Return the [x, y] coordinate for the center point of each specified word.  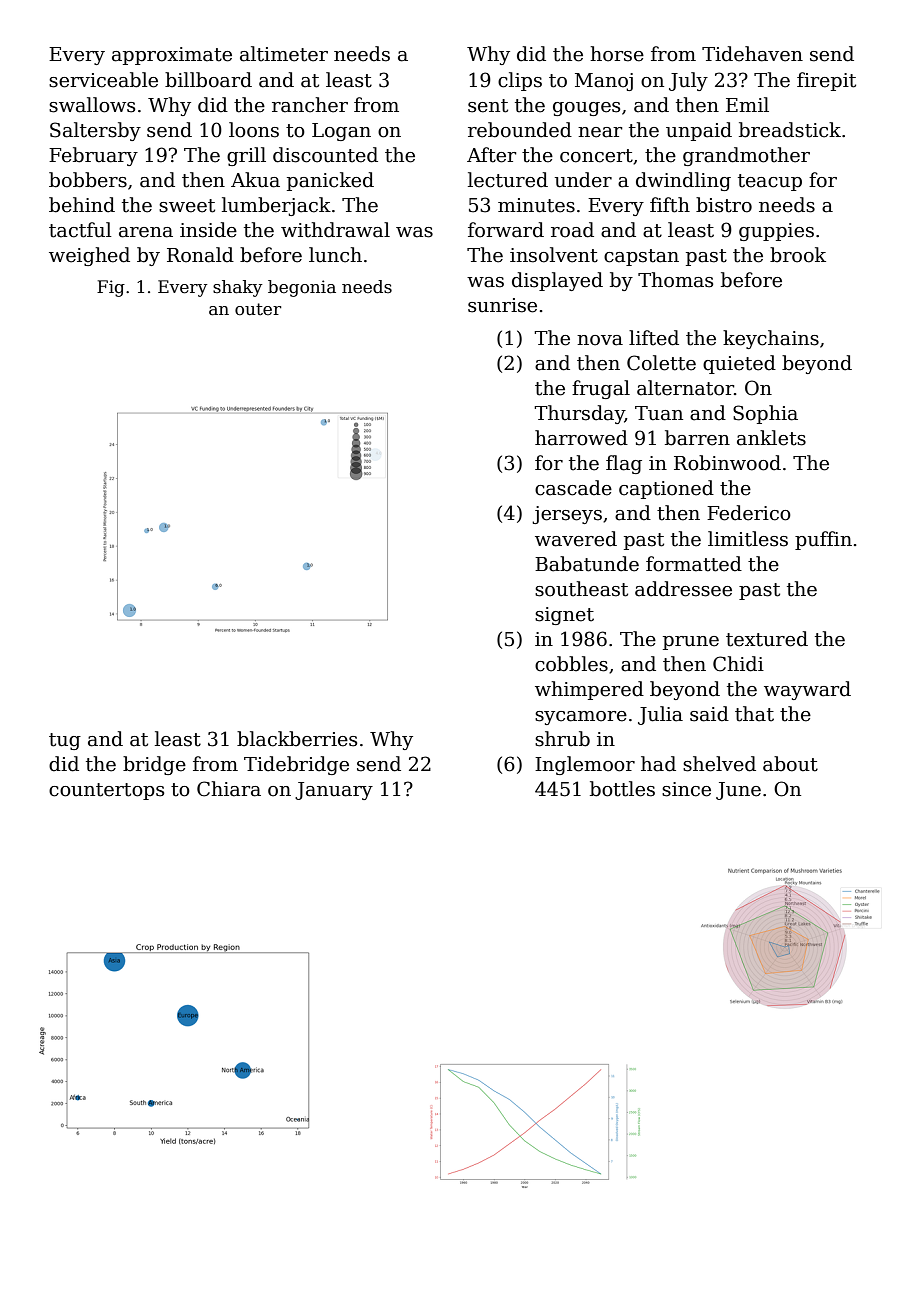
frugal [601, 389]
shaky [238, 288]
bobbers [88, 180]
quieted [739, 364]
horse [617, 54]
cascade [573, 488]
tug [65, 741]
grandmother [746, 156]
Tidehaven [752, 54]
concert [596, 156]
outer [258, 309]
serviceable [103, 80]
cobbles [571, 664]
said [709, 714]
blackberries [297, 739]
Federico [749, 513]
